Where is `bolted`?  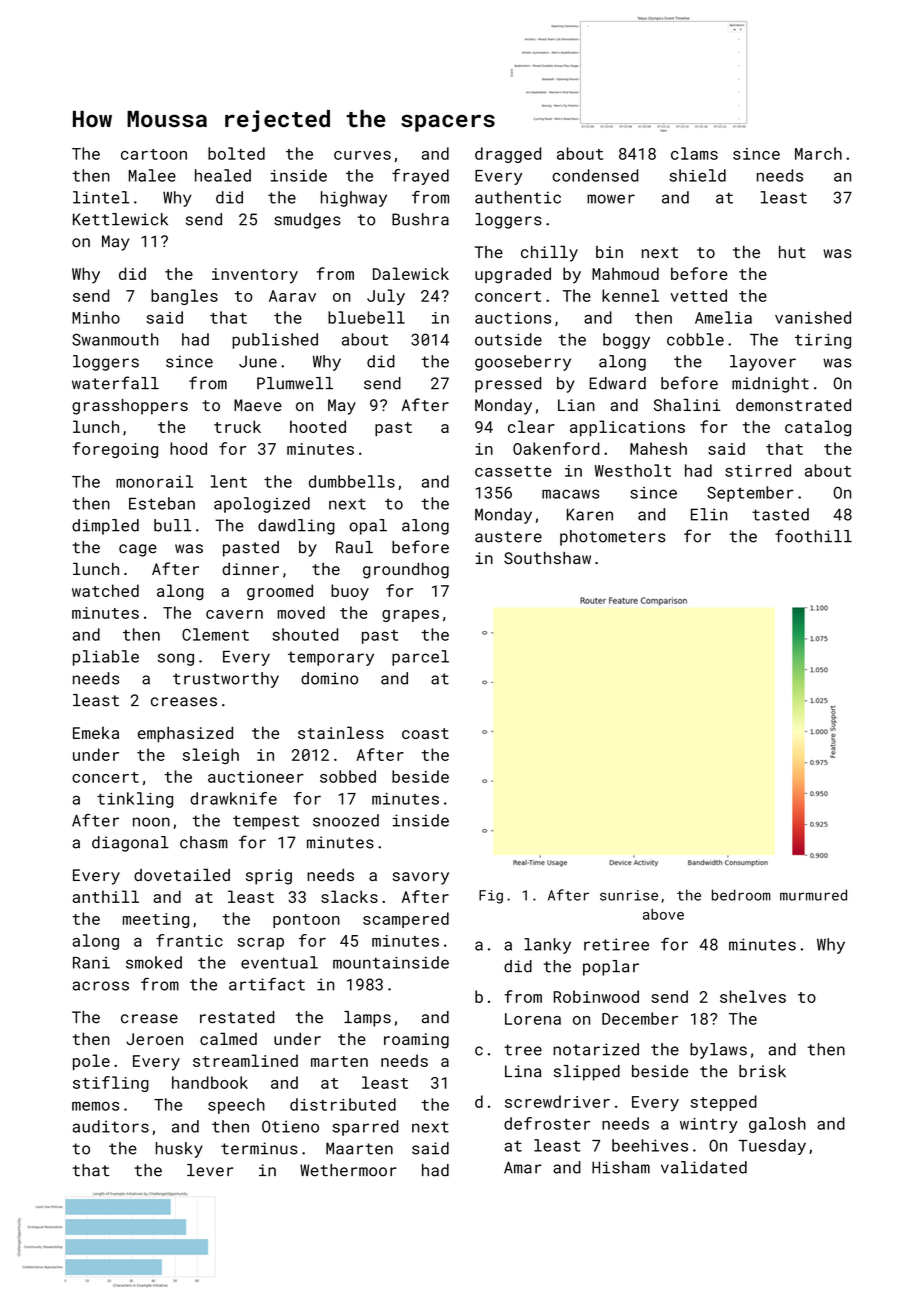 bolted is located at coordinates (236, 153).
